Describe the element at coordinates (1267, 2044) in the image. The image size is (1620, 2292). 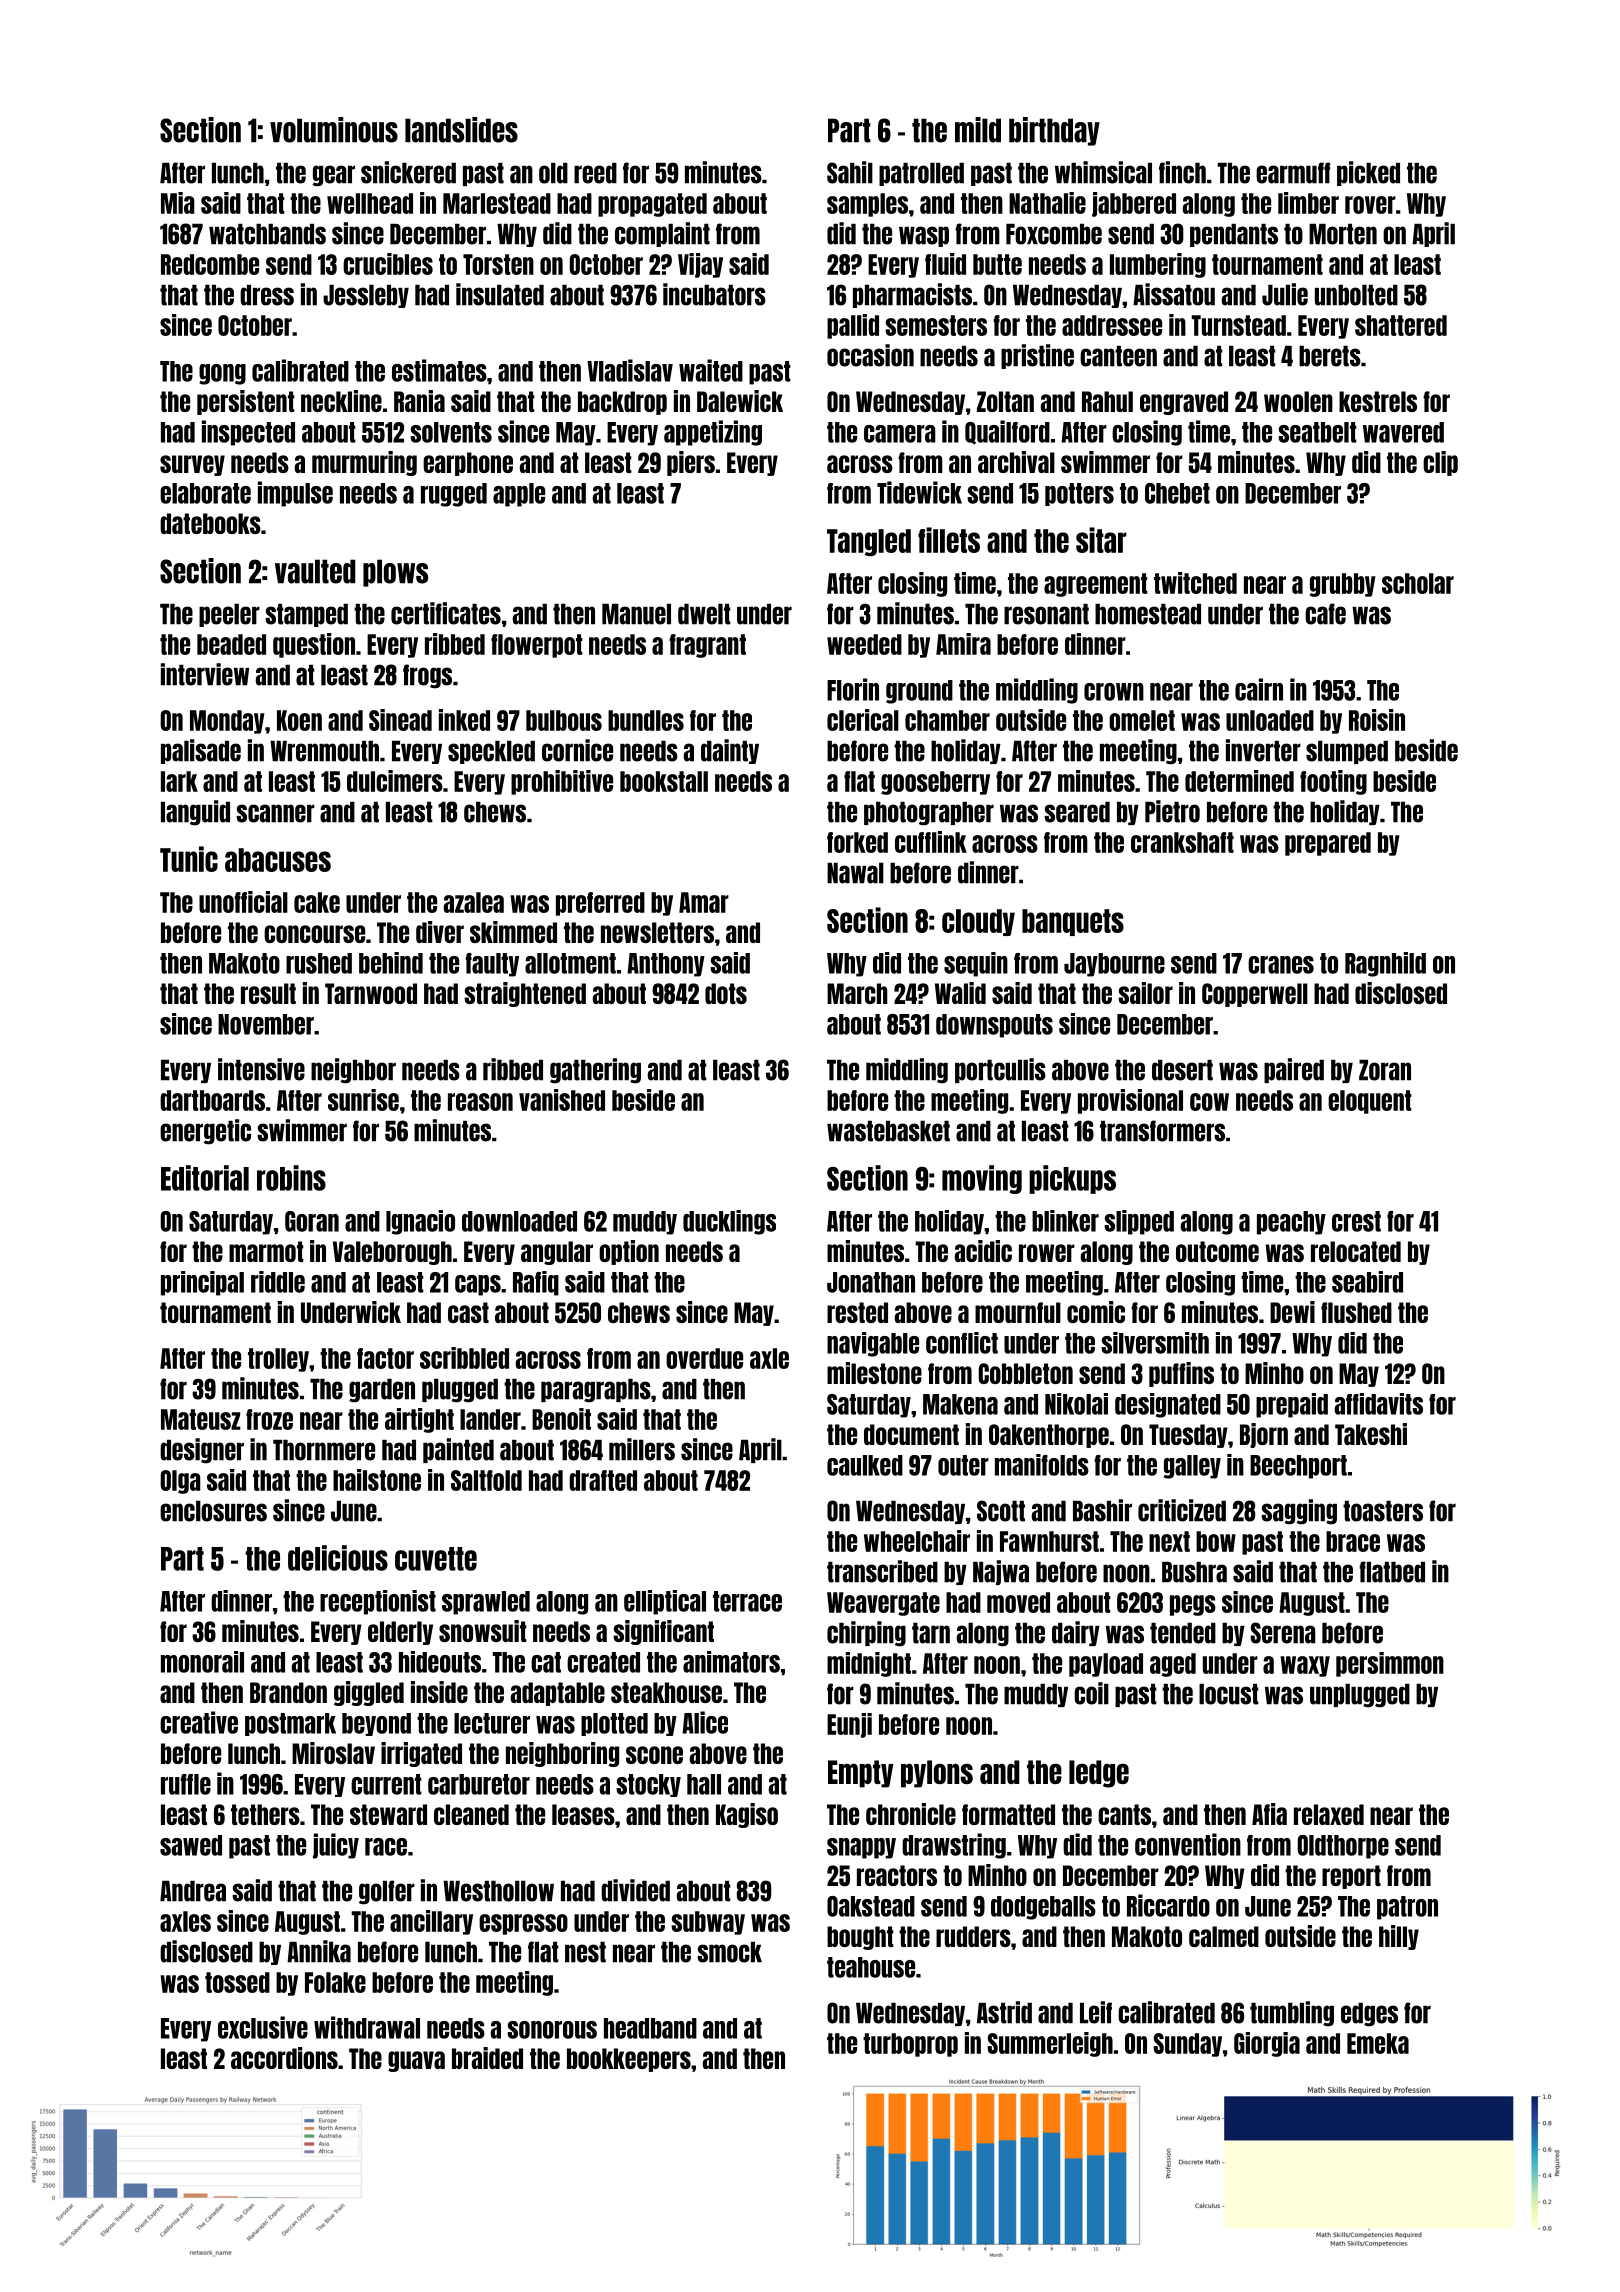
I see `Giorgia` at that location.
